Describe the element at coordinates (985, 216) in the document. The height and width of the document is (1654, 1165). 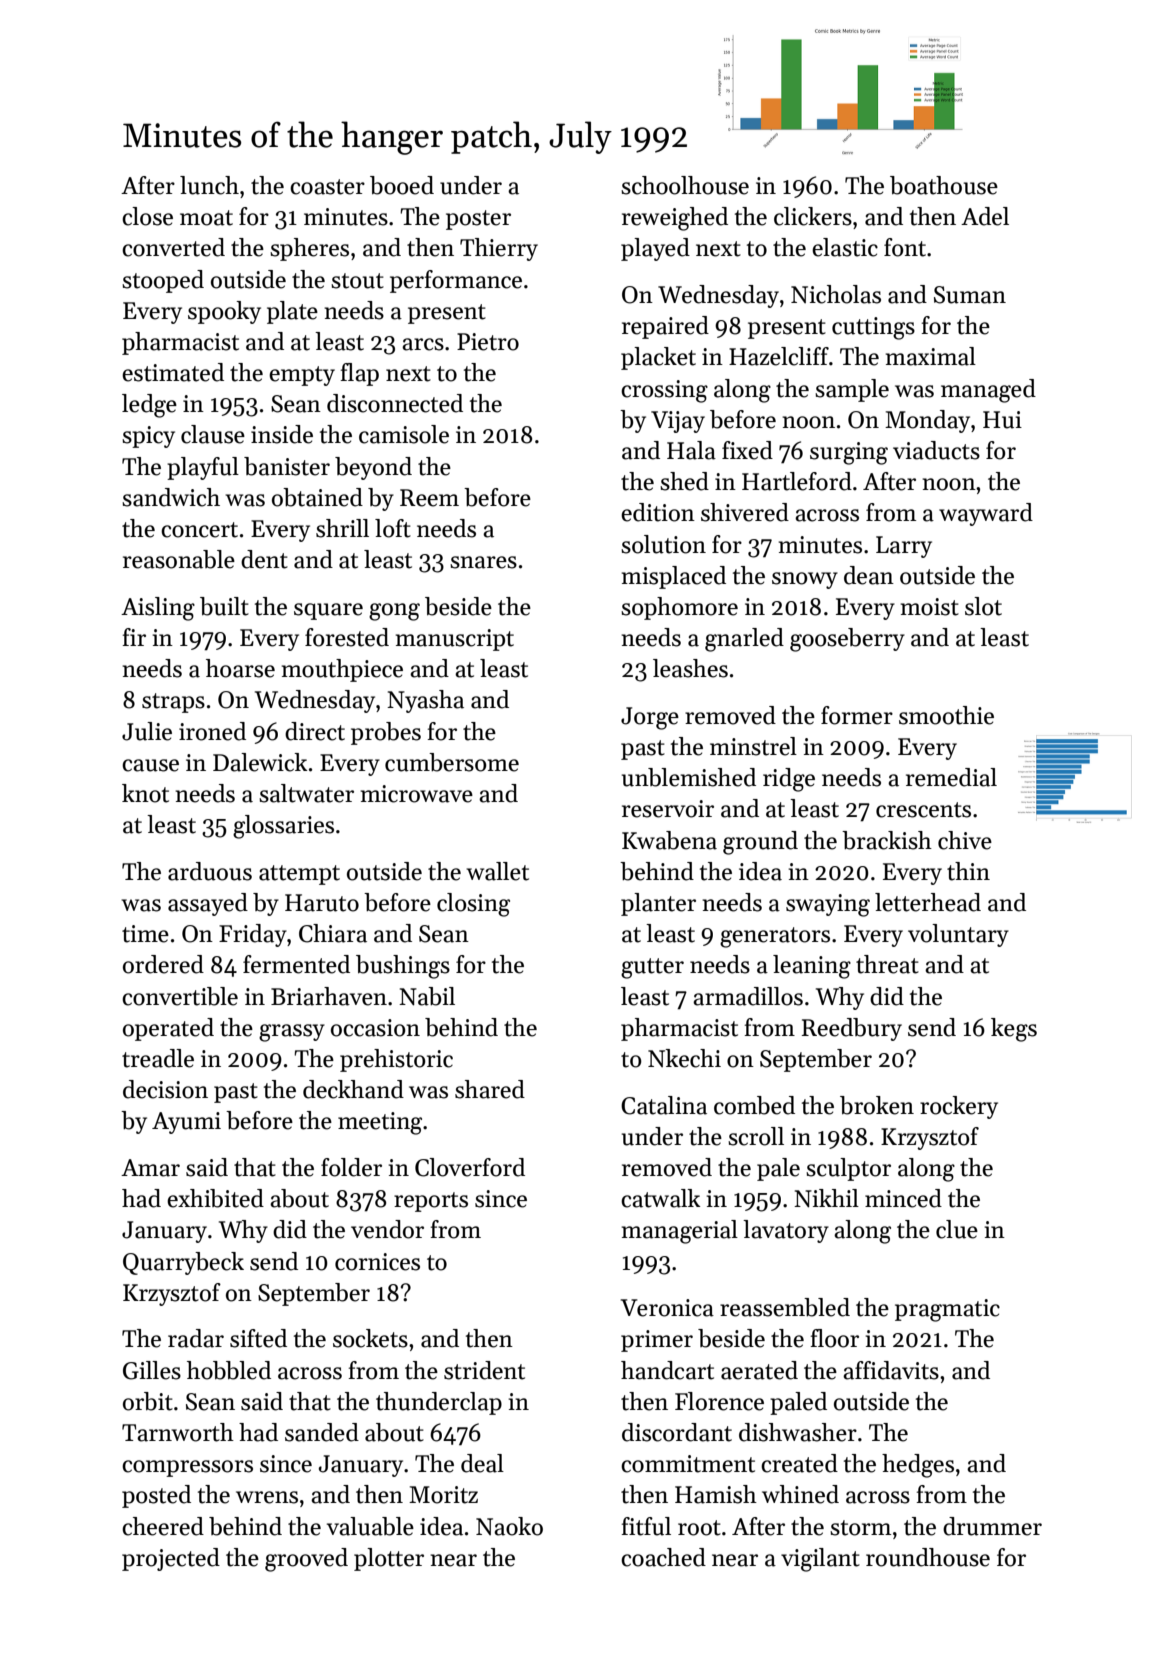
I see `Adel` at that location.
